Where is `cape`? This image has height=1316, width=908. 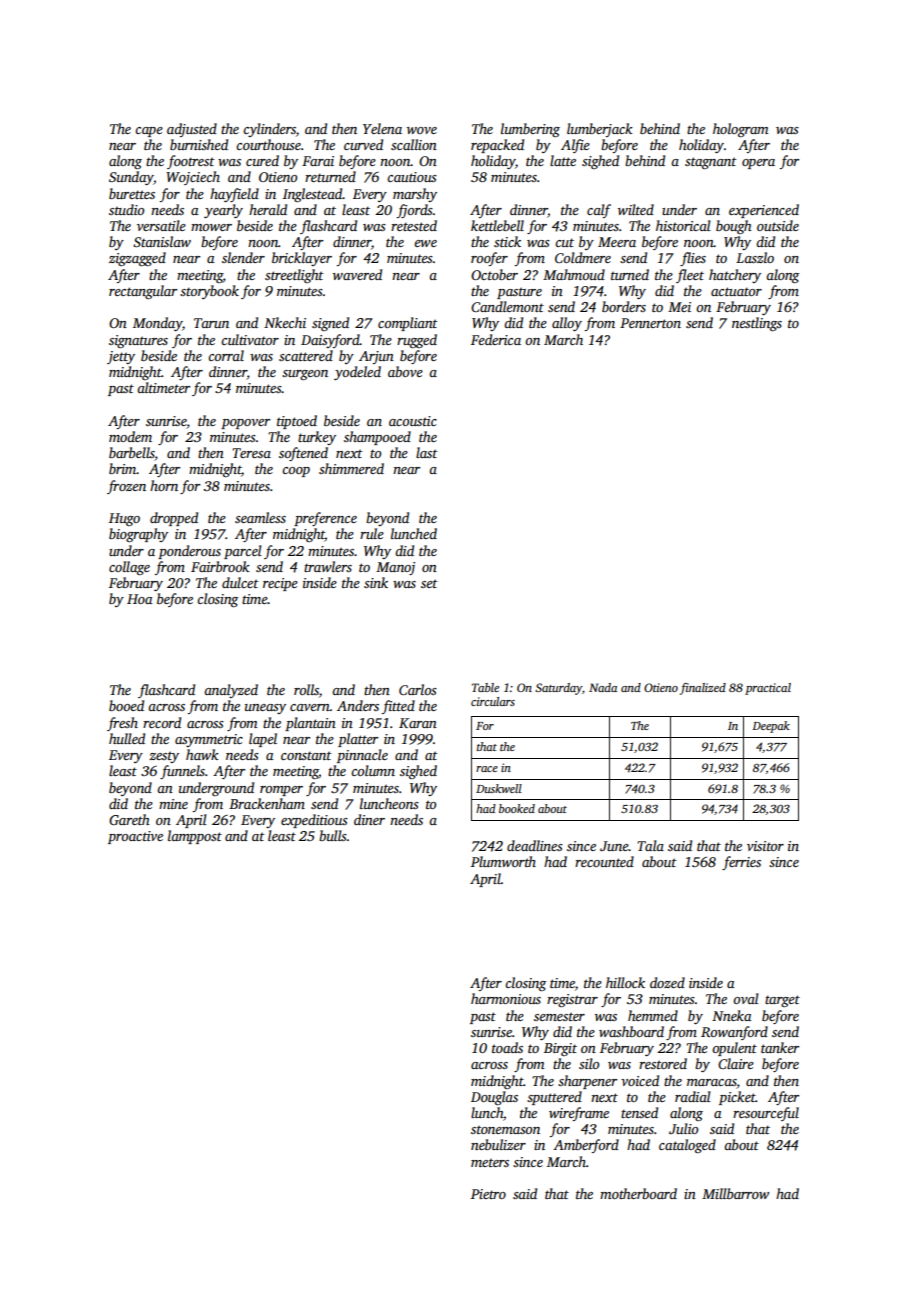 cape is located at coordinates (149, 132).
